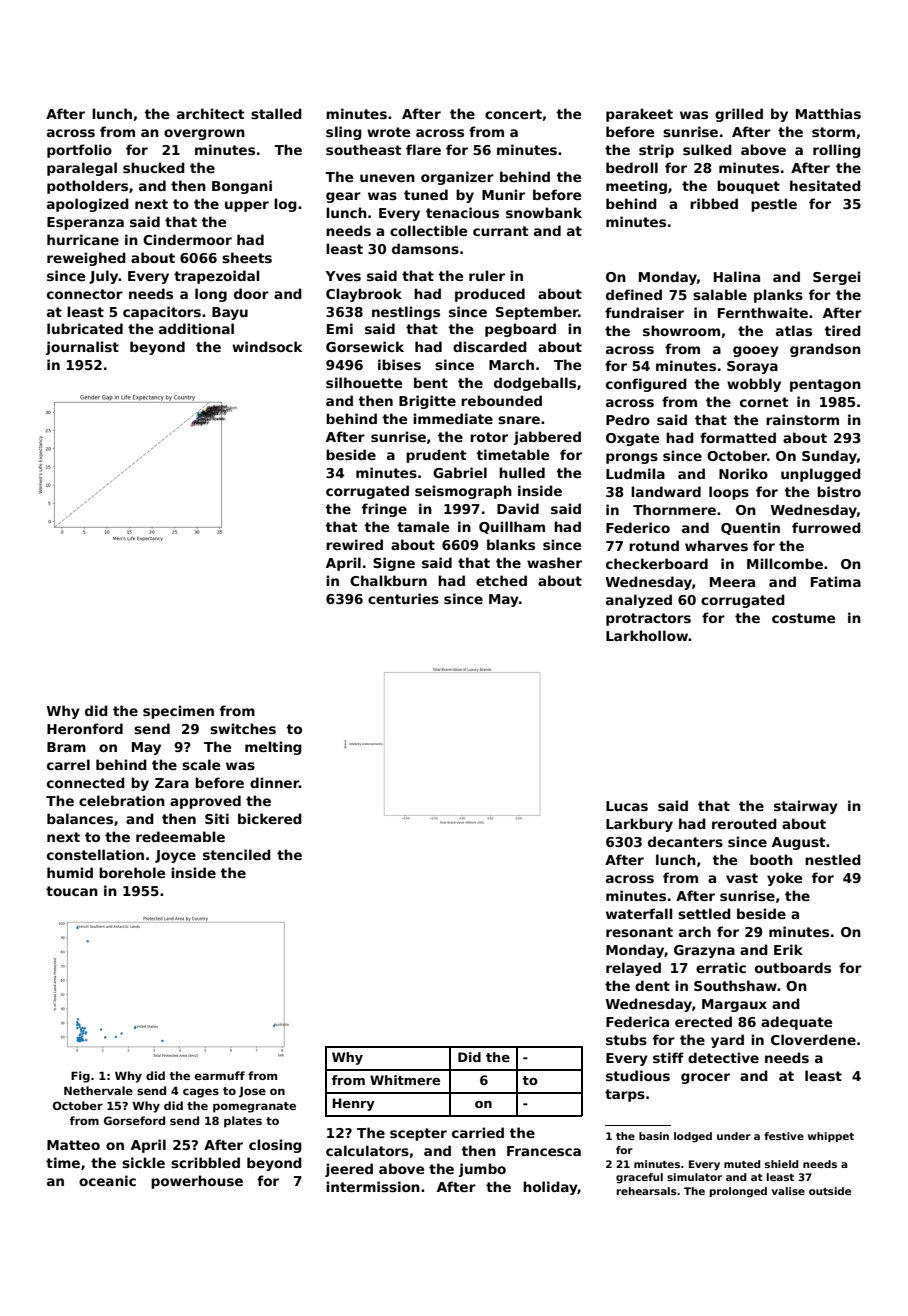 This image has height=1316, width=908. What do you see at coordinates (550, 1188) in the image?
I see `holiday` at bounding box center [550, 1188].
